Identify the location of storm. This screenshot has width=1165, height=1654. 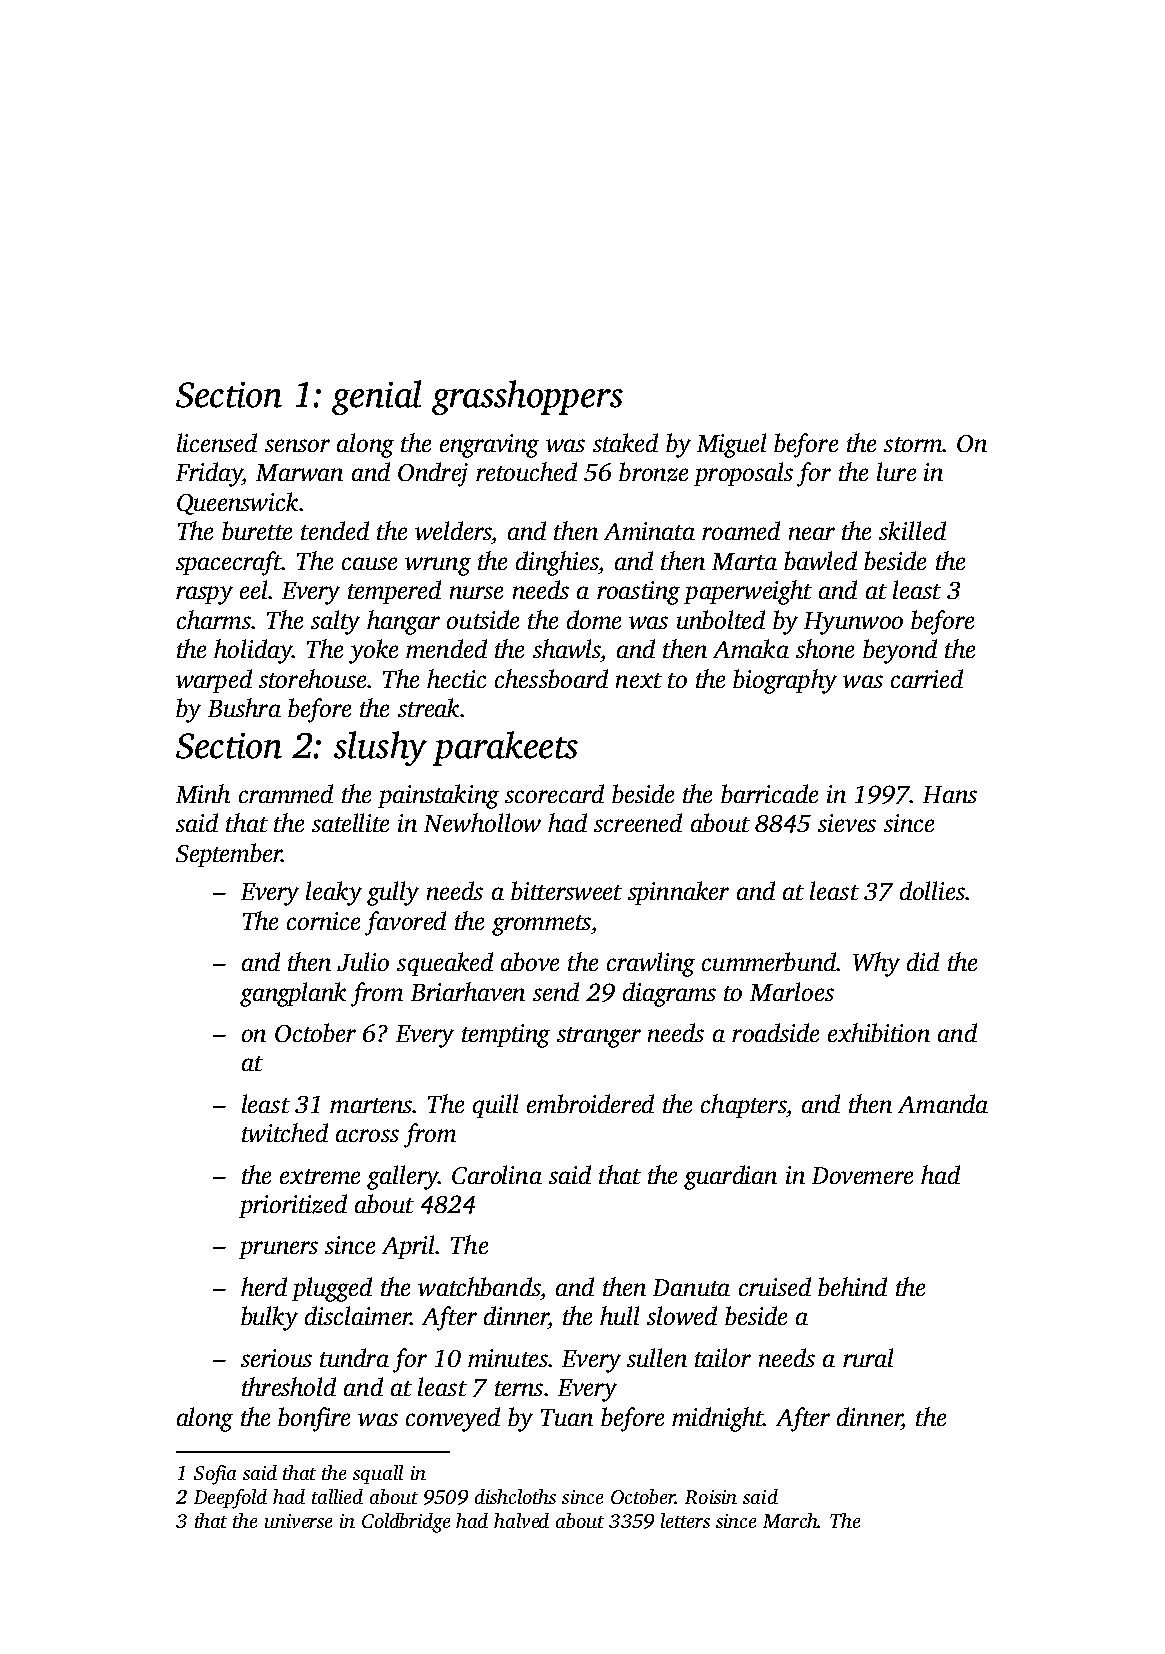
(913, 444).
